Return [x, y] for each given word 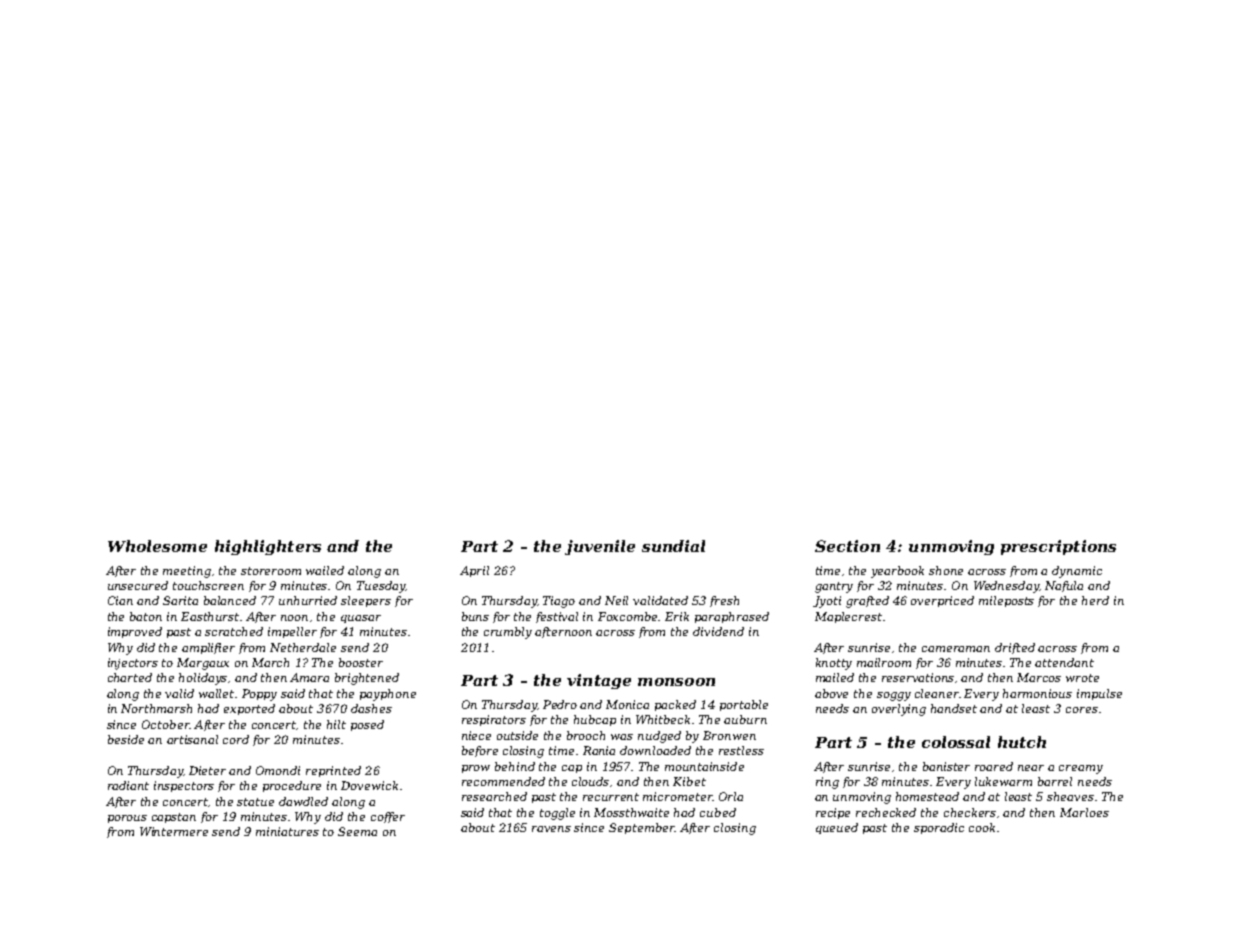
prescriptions [1058, 547]
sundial [673, 546]
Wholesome [157, 546]
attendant [1064, 662]
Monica [627, 704]
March [270, 662]
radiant [128, 785]
